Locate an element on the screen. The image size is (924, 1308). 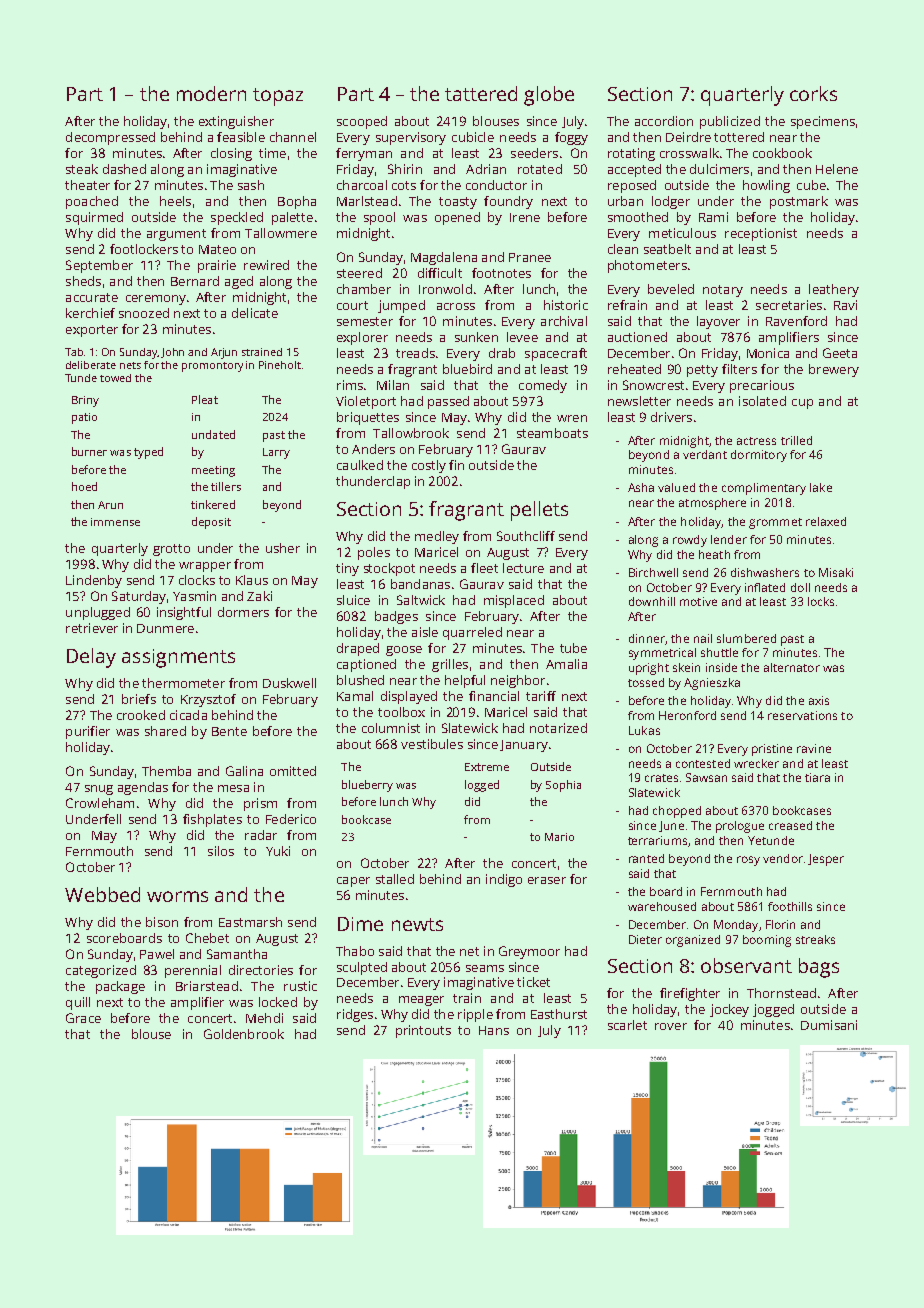
dormers is located at coordinates (243, 612).
